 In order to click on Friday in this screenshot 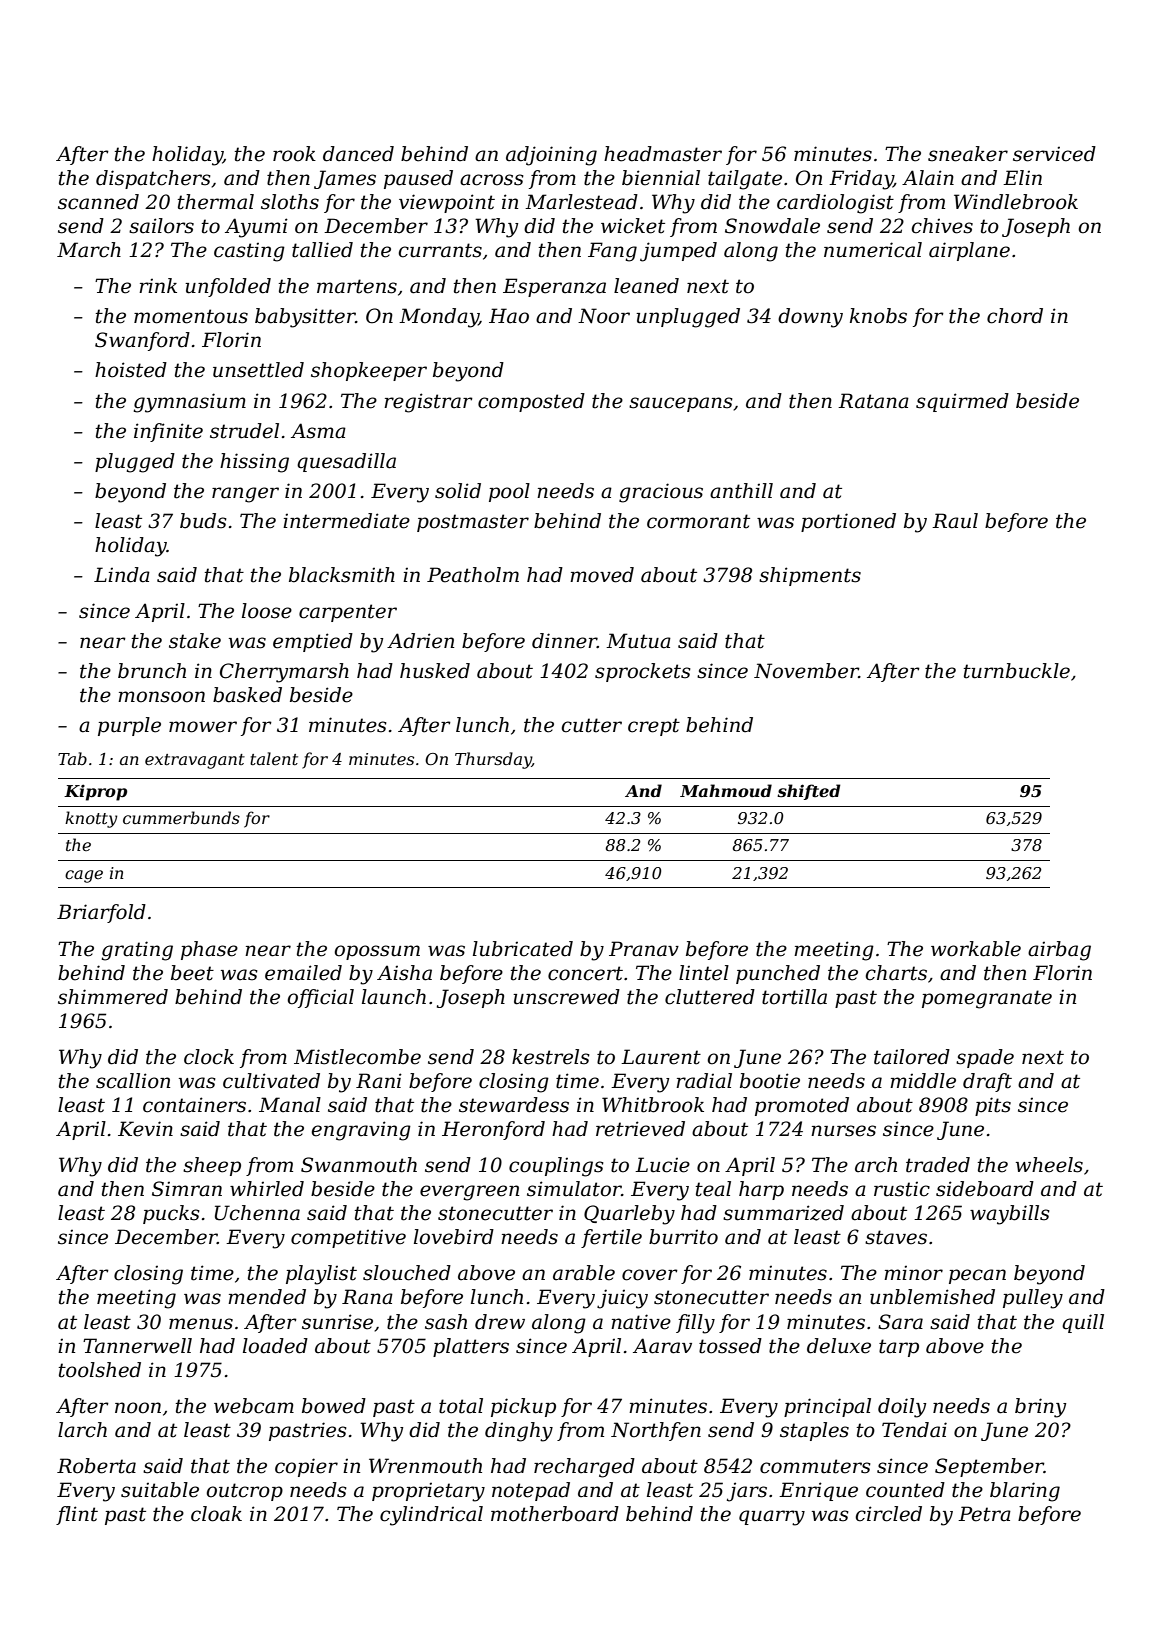, I will do `click(861, 180)`.
